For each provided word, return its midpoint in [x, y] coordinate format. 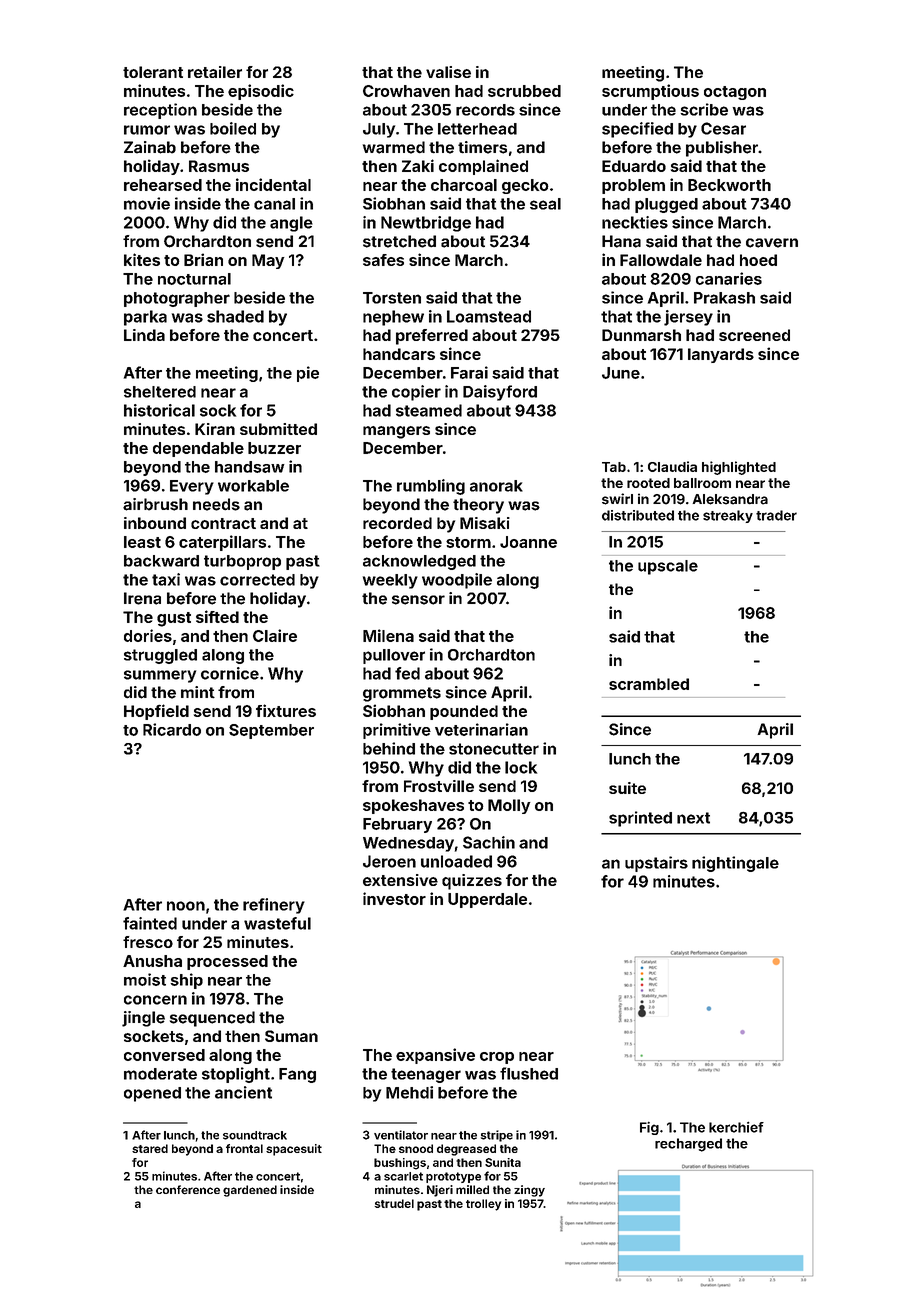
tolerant [153, 72]
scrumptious [650, 92]
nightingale [735, 864]
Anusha [152, 961]
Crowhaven [406, 91]
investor [394, 898]
